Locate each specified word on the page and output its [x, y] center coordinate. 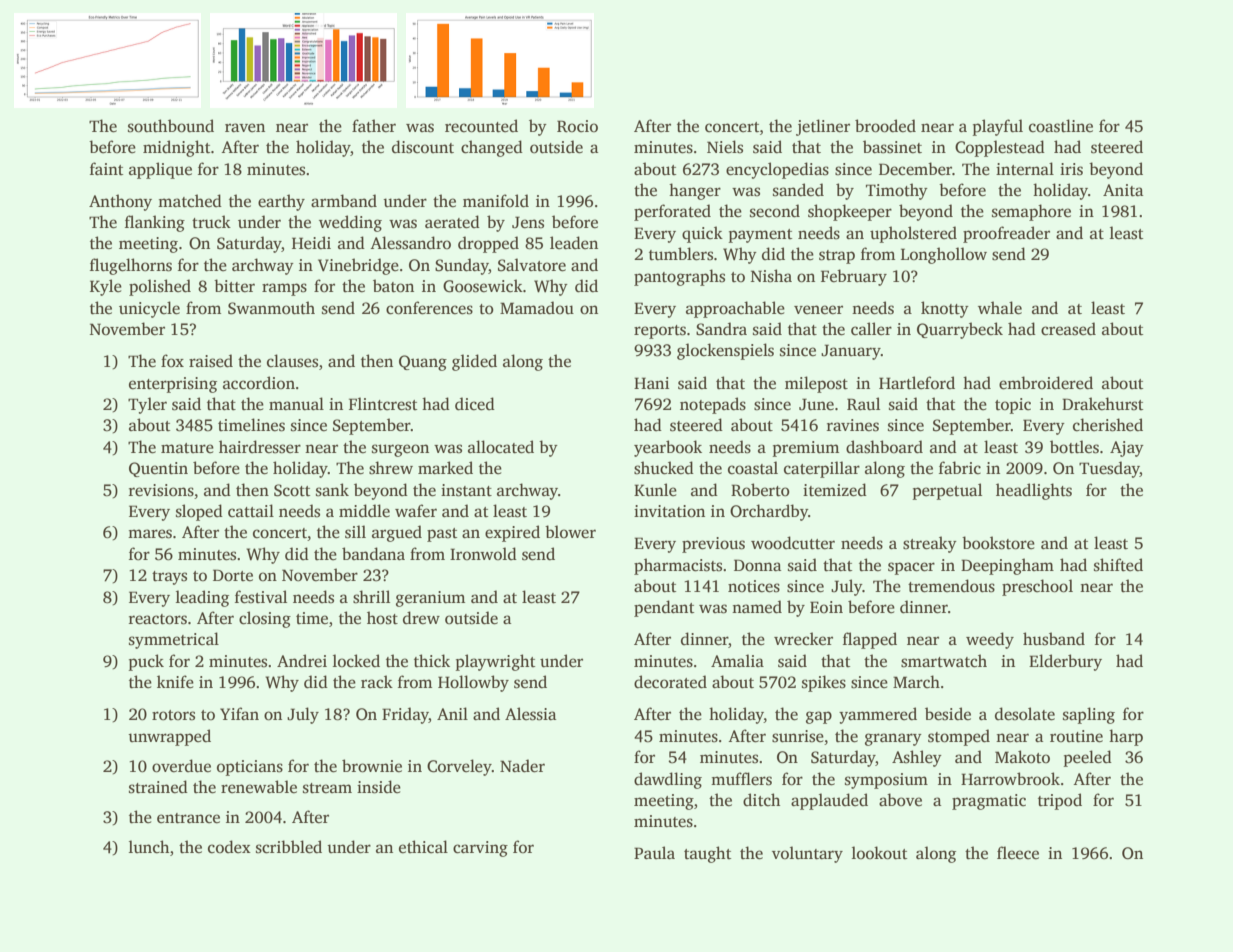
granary [893, 739]
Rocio [577, 126]
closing [265, 619]
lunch [149, 847]
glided [474, 362]
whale [1000, 308]
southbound [171, 126]
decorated [670, 682]
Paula [654, 852]
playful [997, 127]
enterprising [173, 385]
